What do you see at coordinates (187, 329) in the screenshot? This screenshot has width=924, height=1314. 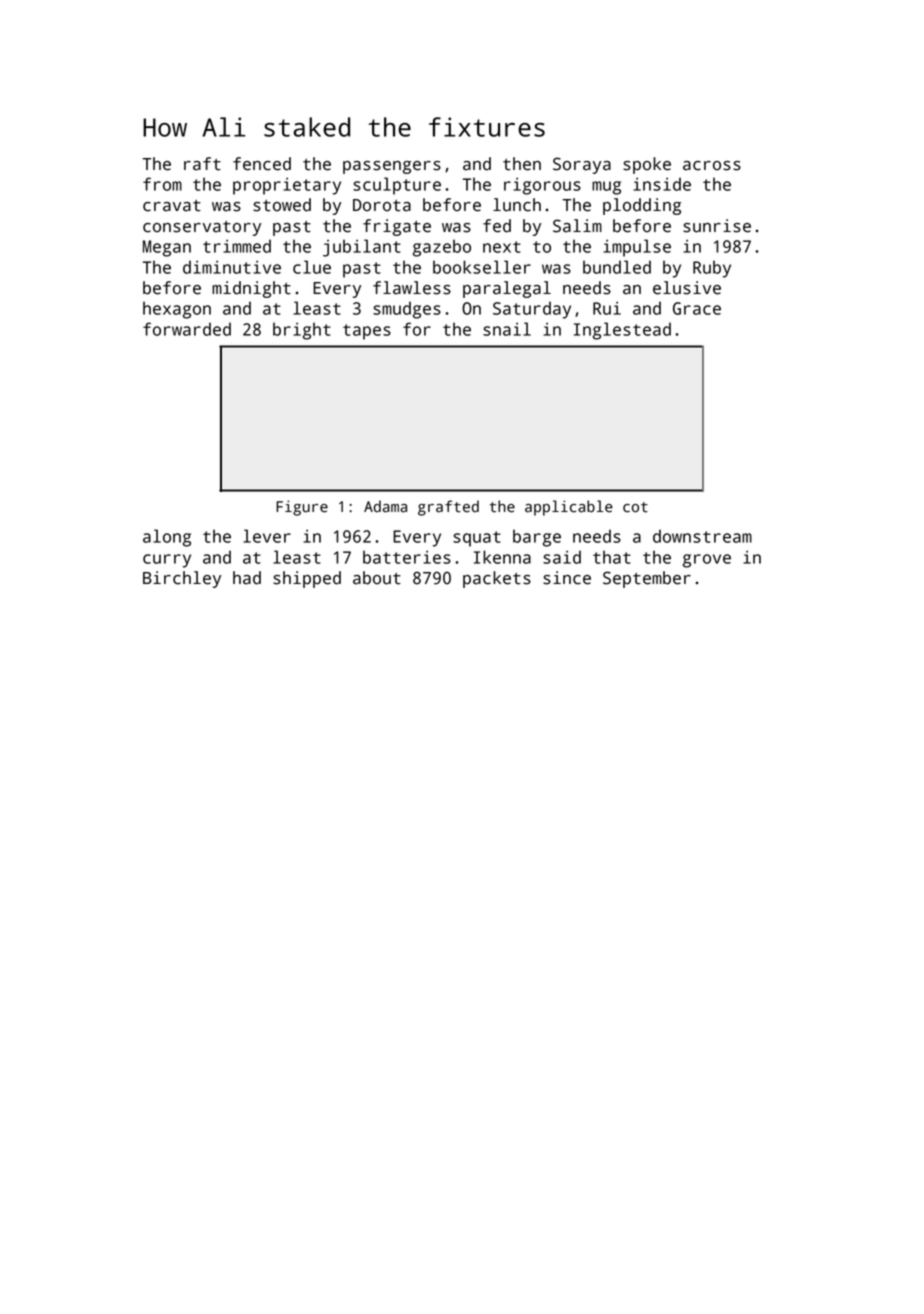 I see `forwarded` at bounding box center [187, 329].
